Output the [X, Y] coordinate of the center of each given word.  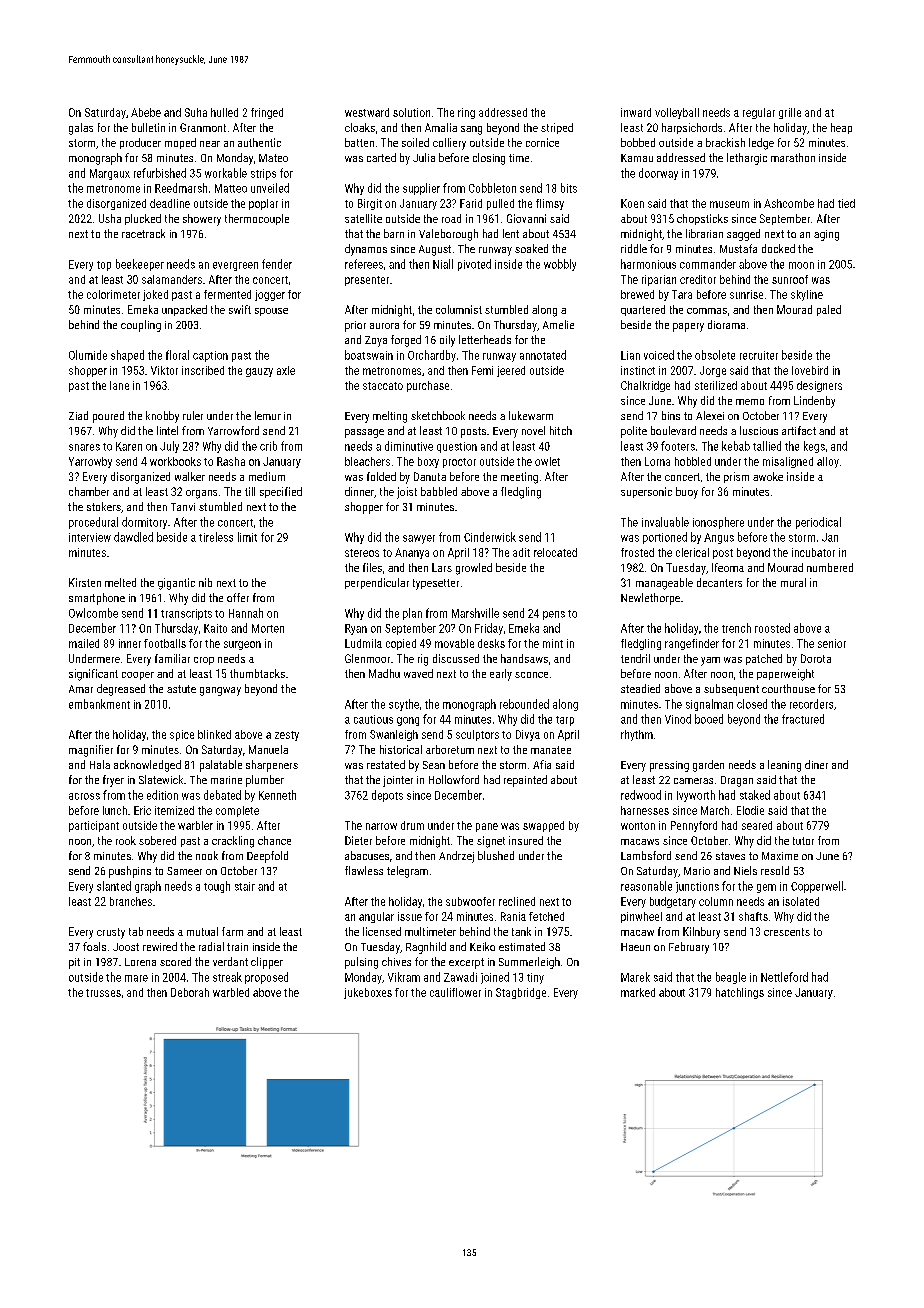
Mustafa [738, 248]
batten [359, 142]
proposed [266, 978]
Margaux [110, 174]
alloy [828, 462]
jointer [398, 781]
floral [177, 355]
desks [491, 643]
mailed [84, 643]
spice [182, 735]
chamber [89, 491]
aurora [384, 326]
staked [755, 795]
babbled [439, 491]
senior [832, 643]
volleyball [677, 113]
